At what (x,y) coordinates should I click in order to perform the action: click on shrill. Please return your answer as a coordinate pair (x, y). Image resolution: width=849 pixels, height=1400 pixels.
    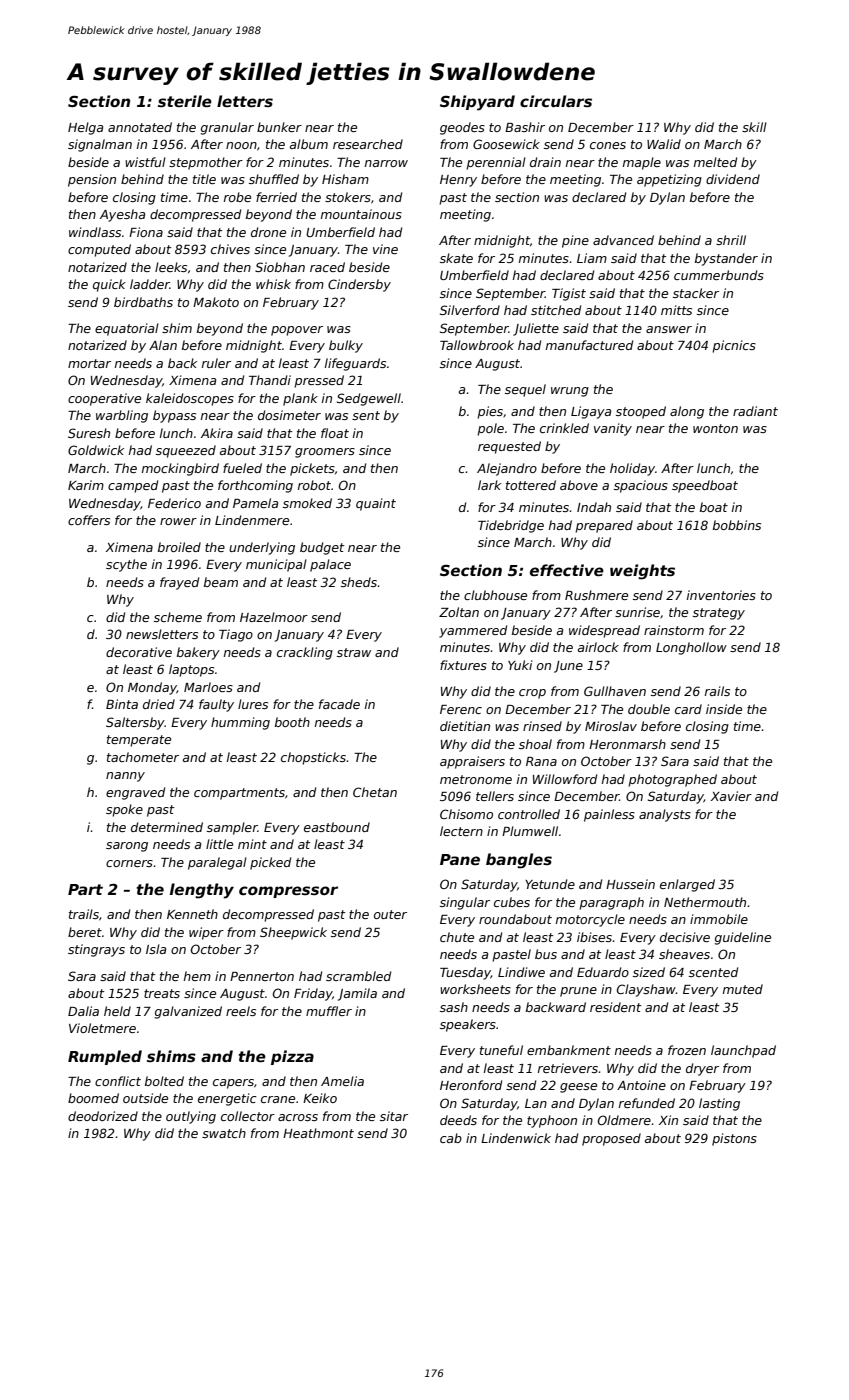
    Looking at the image, I should click on (731, 240).
